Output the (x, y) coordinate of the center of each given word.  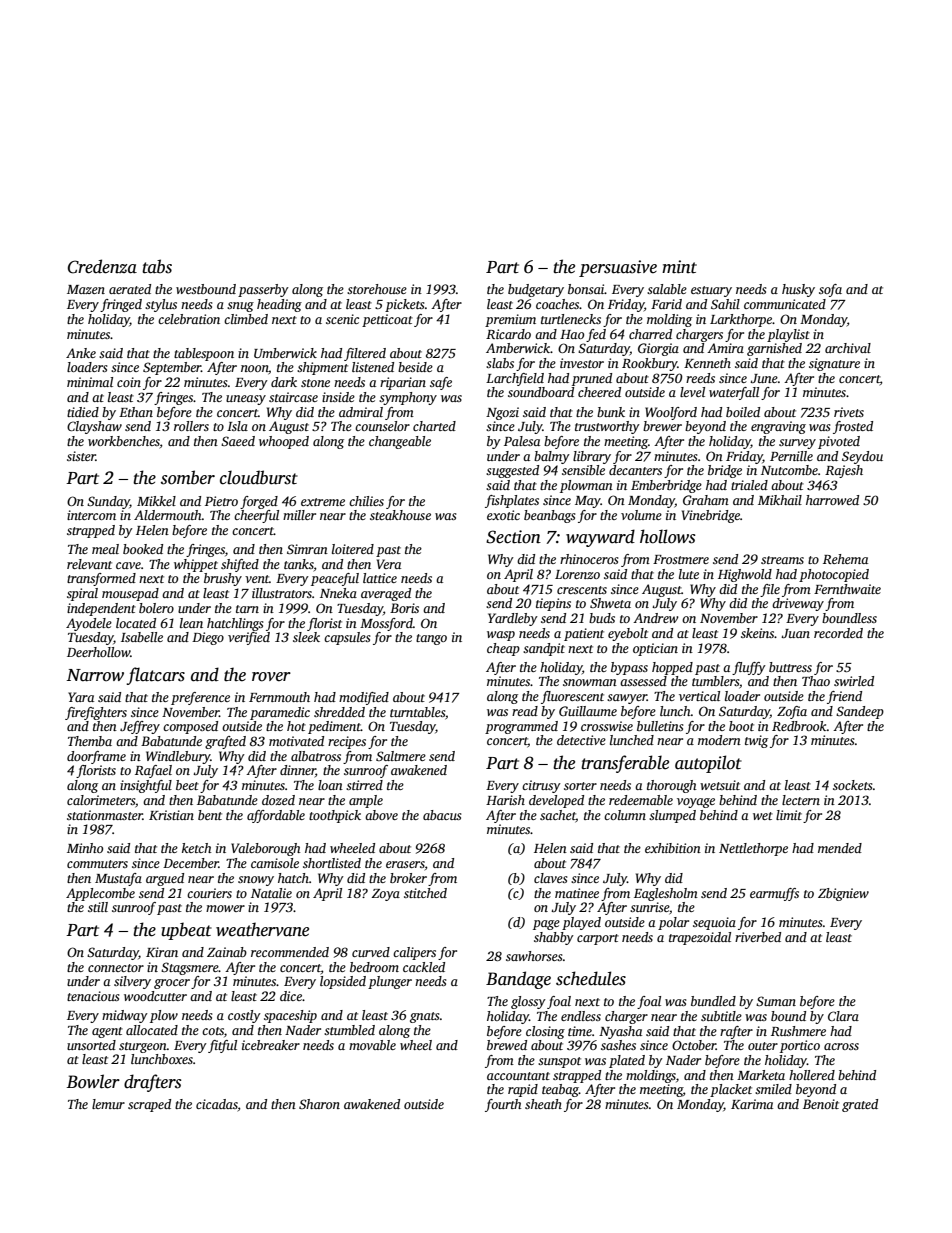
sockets (853, 785)
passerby (263, 290)
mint (679, 267)
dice (291, 996)
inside (338, 397)
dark (284, 382)
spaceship (290, 1016)
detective (581, 740)
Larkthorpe (741, 320)
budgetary (536, 290)
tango (431, 639)
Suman (776, 1001)
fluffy (749, 668)
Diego (208, 638)
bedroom (374, 967)
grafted (225, 742)
